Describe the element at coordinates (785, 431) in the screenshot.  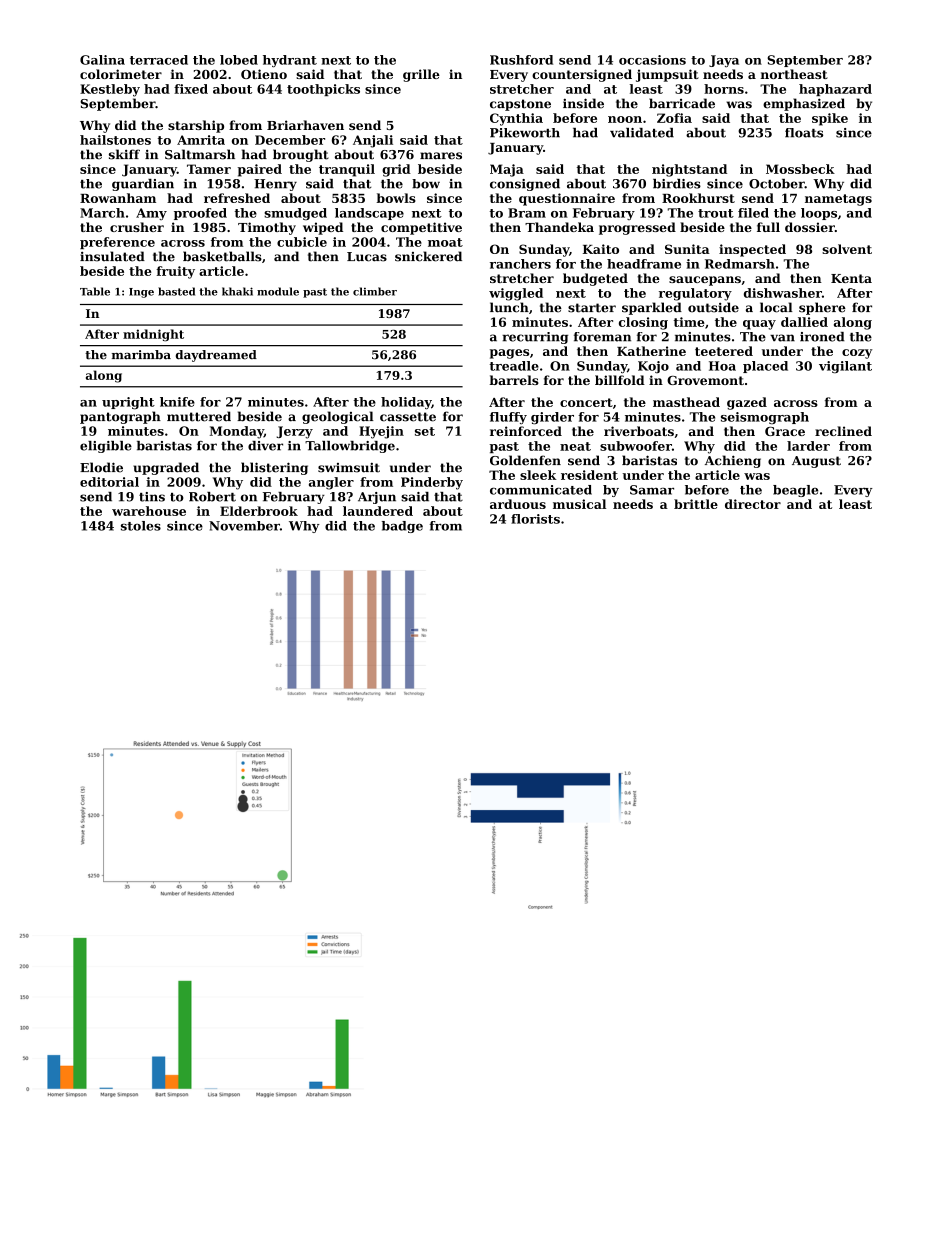
I see `Grace` at that location.
